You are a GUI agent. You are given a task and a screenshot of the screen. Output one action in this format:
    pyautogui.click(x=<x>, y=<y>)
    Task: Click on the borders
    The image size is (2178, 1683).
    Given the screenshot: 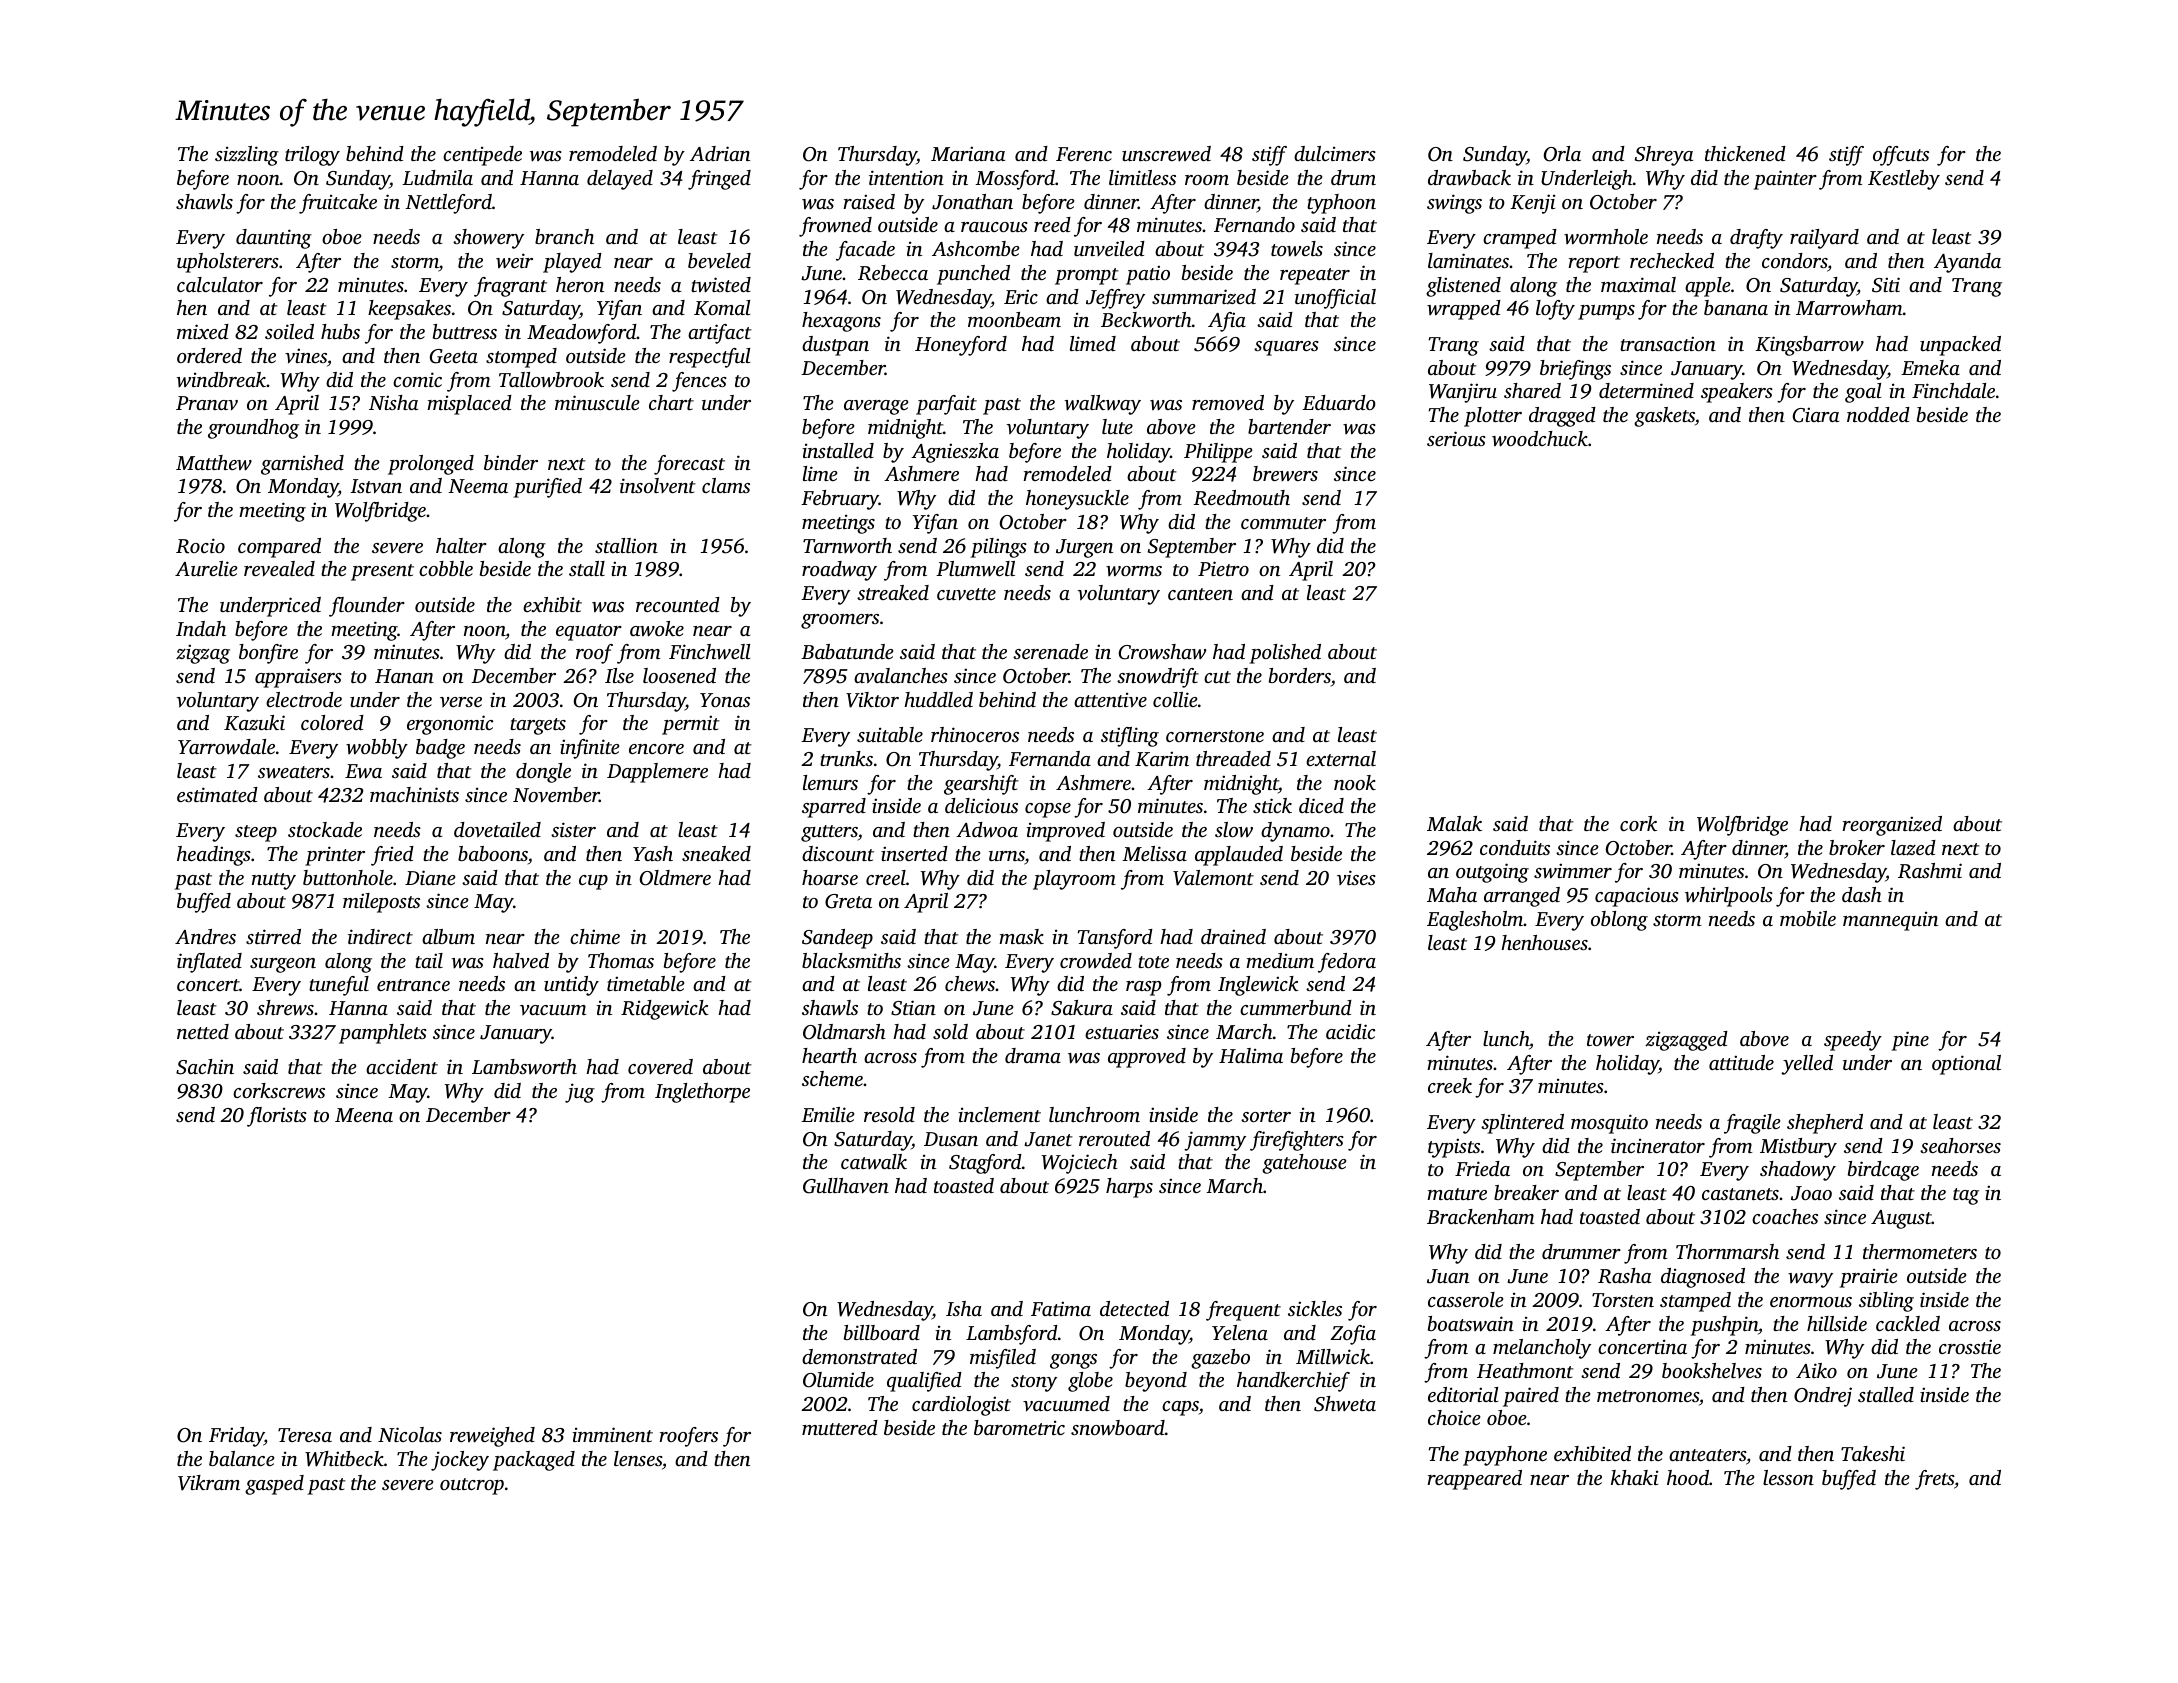 What is the action you would take?
    pyautogui.click(x=1300, y=675)
